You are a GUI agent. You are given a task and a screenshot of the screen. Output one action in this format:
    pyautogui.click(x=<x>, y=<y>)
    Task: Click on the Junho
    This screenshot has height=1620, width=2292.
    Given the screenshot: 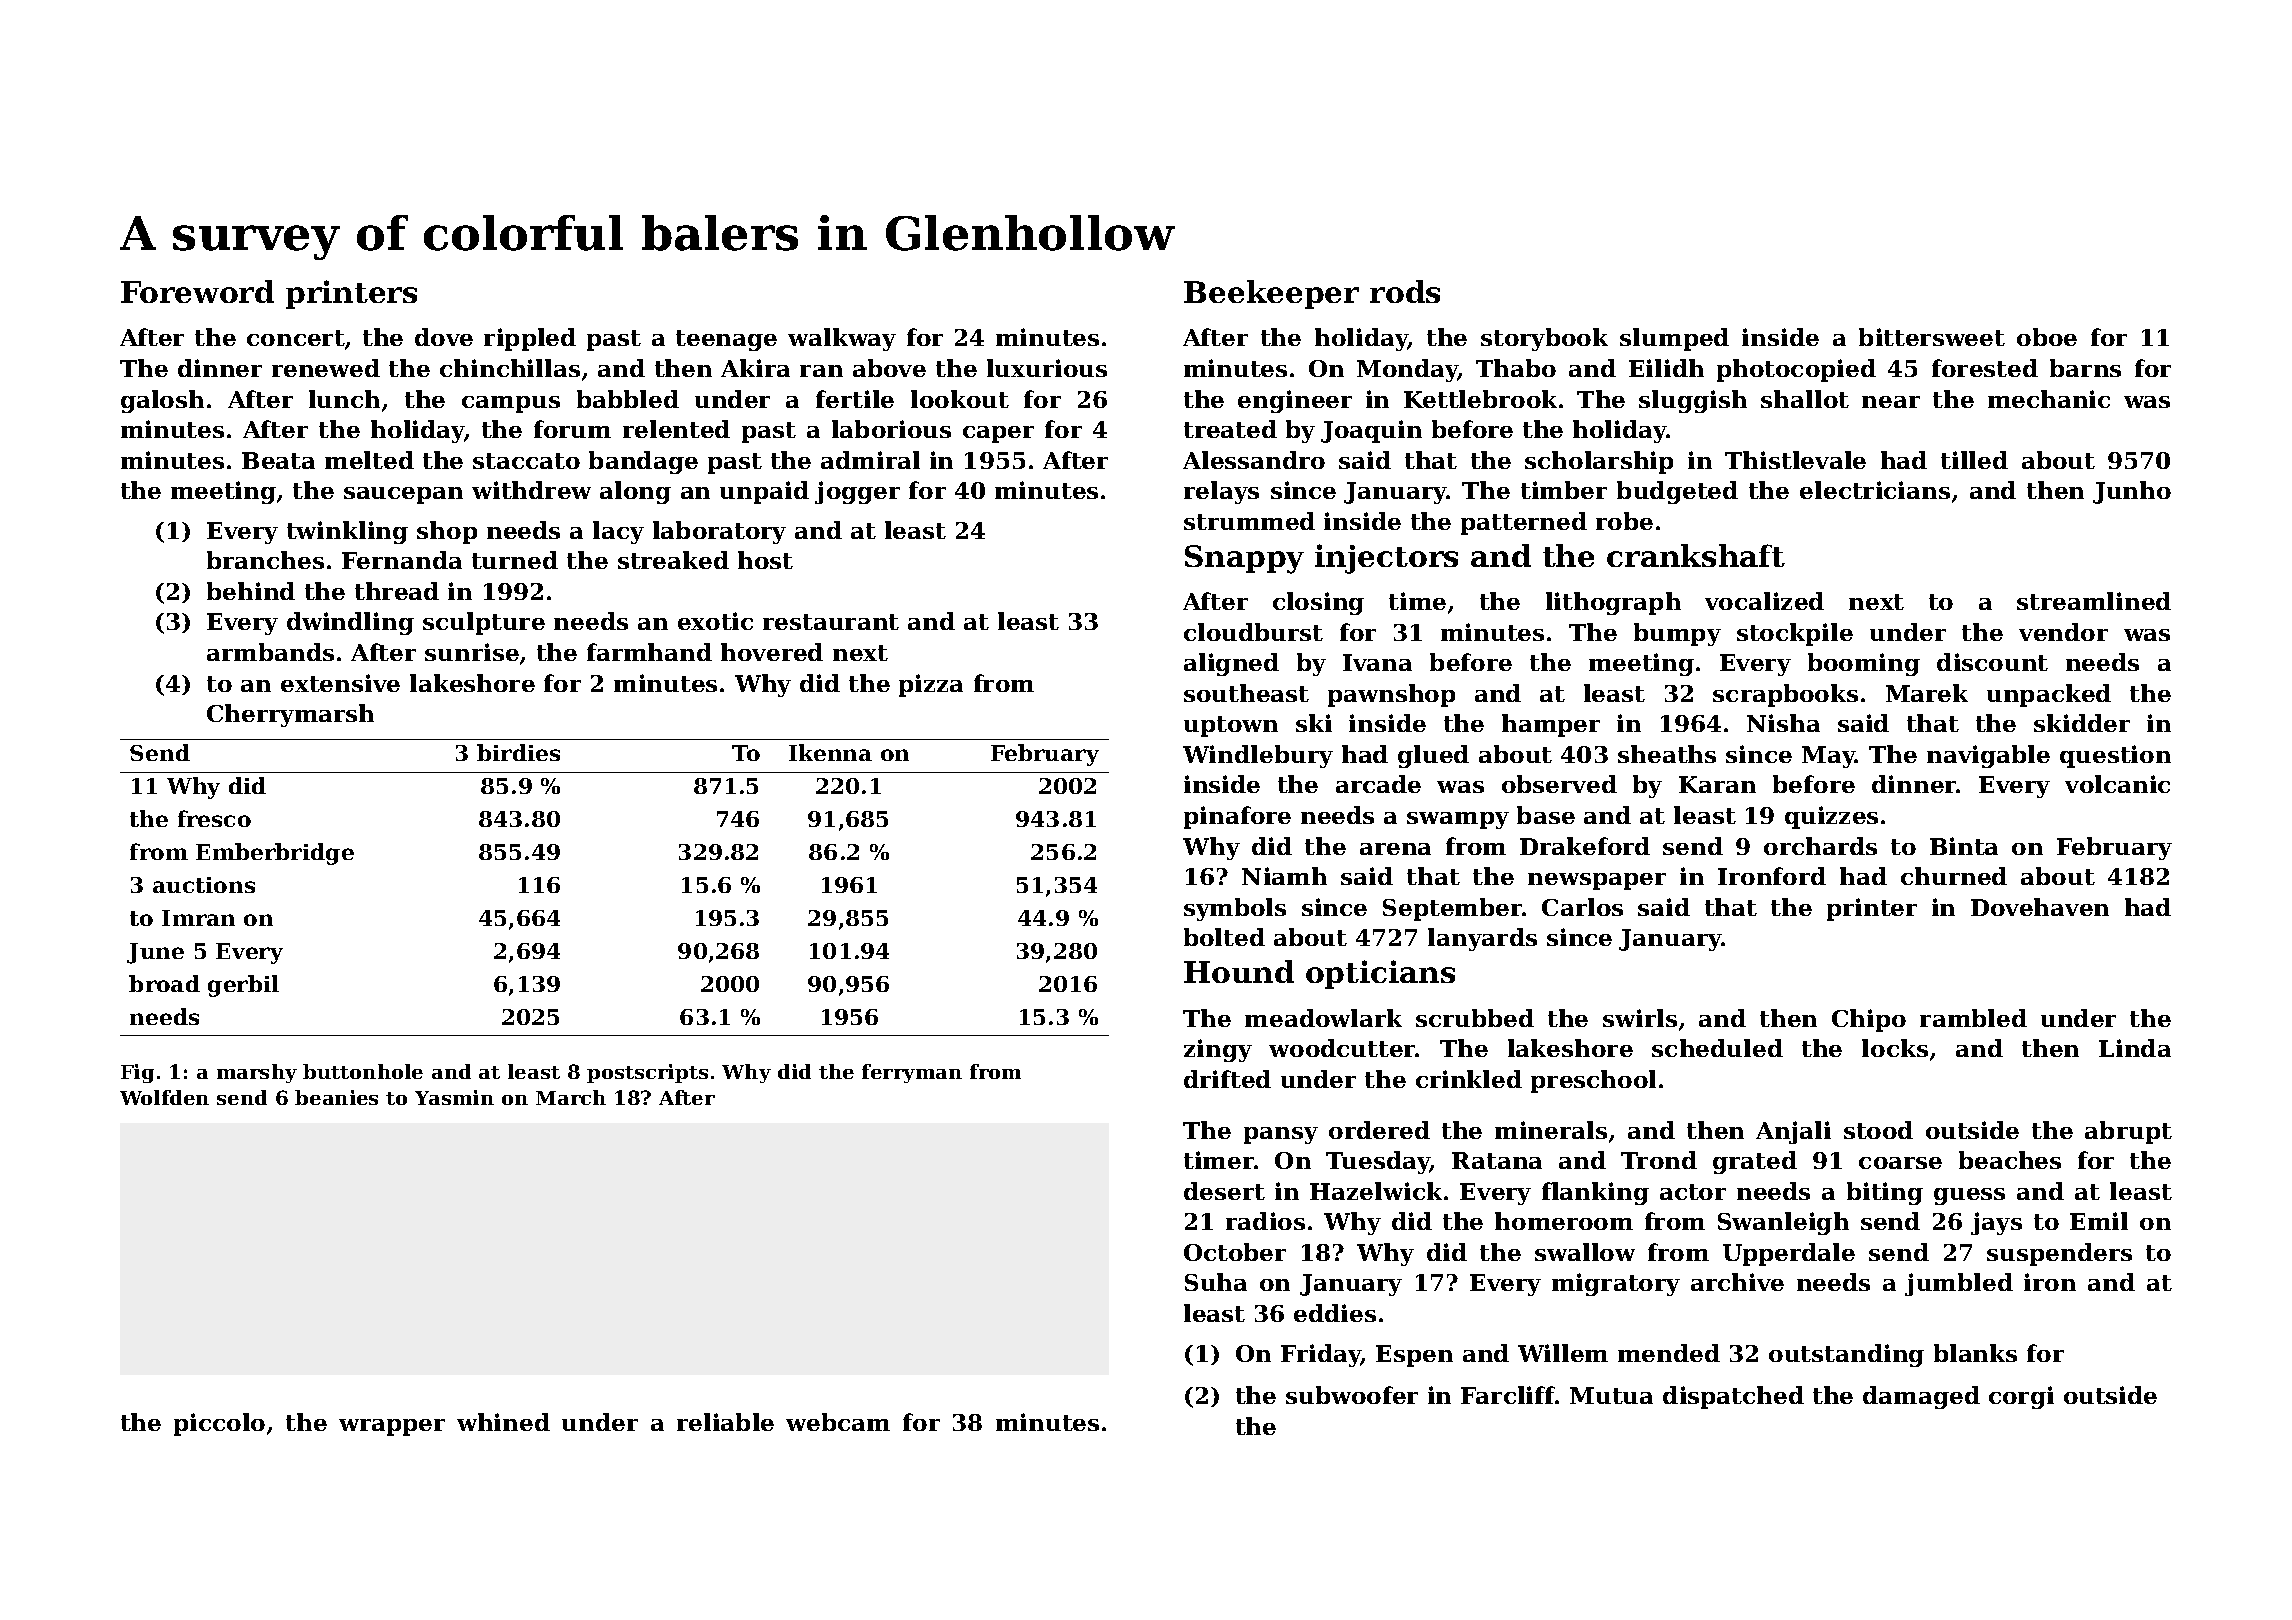 What is the action you would take?
    pyautogui.click(x=2132, y=492)
